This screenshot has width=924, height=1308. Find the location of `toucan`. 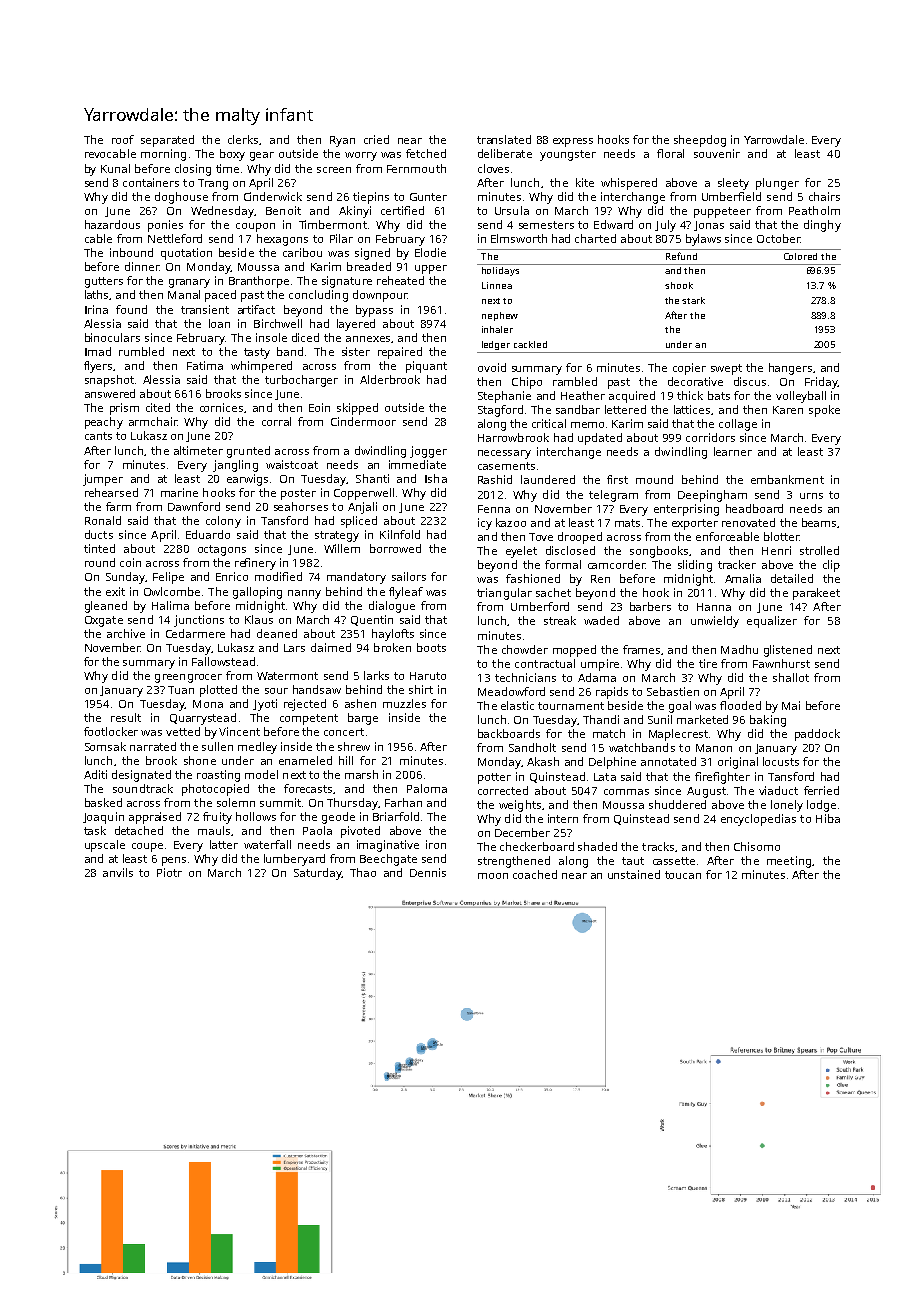

toucan is located at coordinates (683, 875).
